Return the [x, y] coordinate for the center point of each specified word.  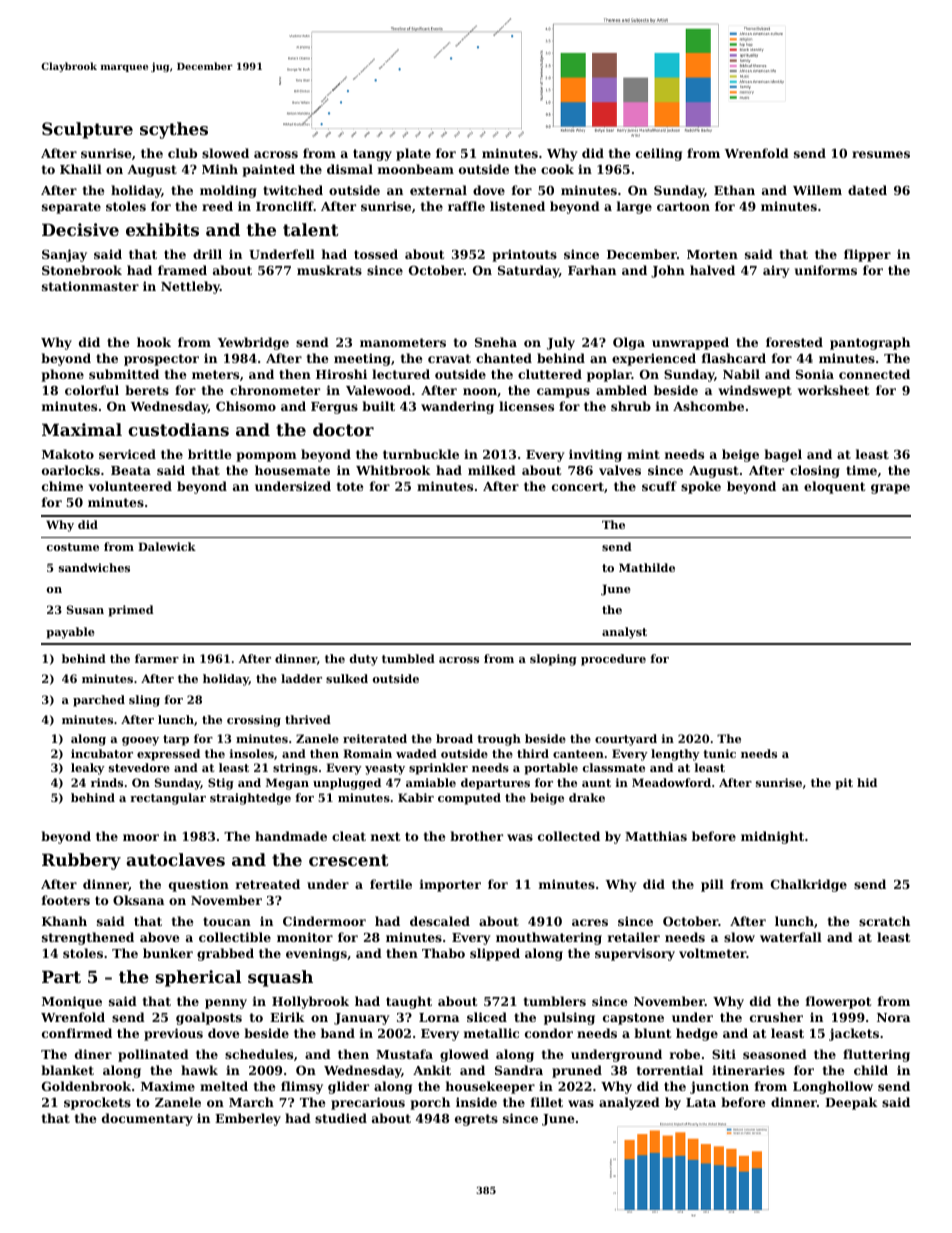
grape [890, 489]
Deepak [851, 1103]
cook [557, 169]
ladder [301, 678]
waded [416, 753]
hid [867, 782]
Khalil [81, 169]
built [378, 406]
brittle [210, 454]
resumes [881, 154]
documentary [147, 1119]
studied [341, 1118]
